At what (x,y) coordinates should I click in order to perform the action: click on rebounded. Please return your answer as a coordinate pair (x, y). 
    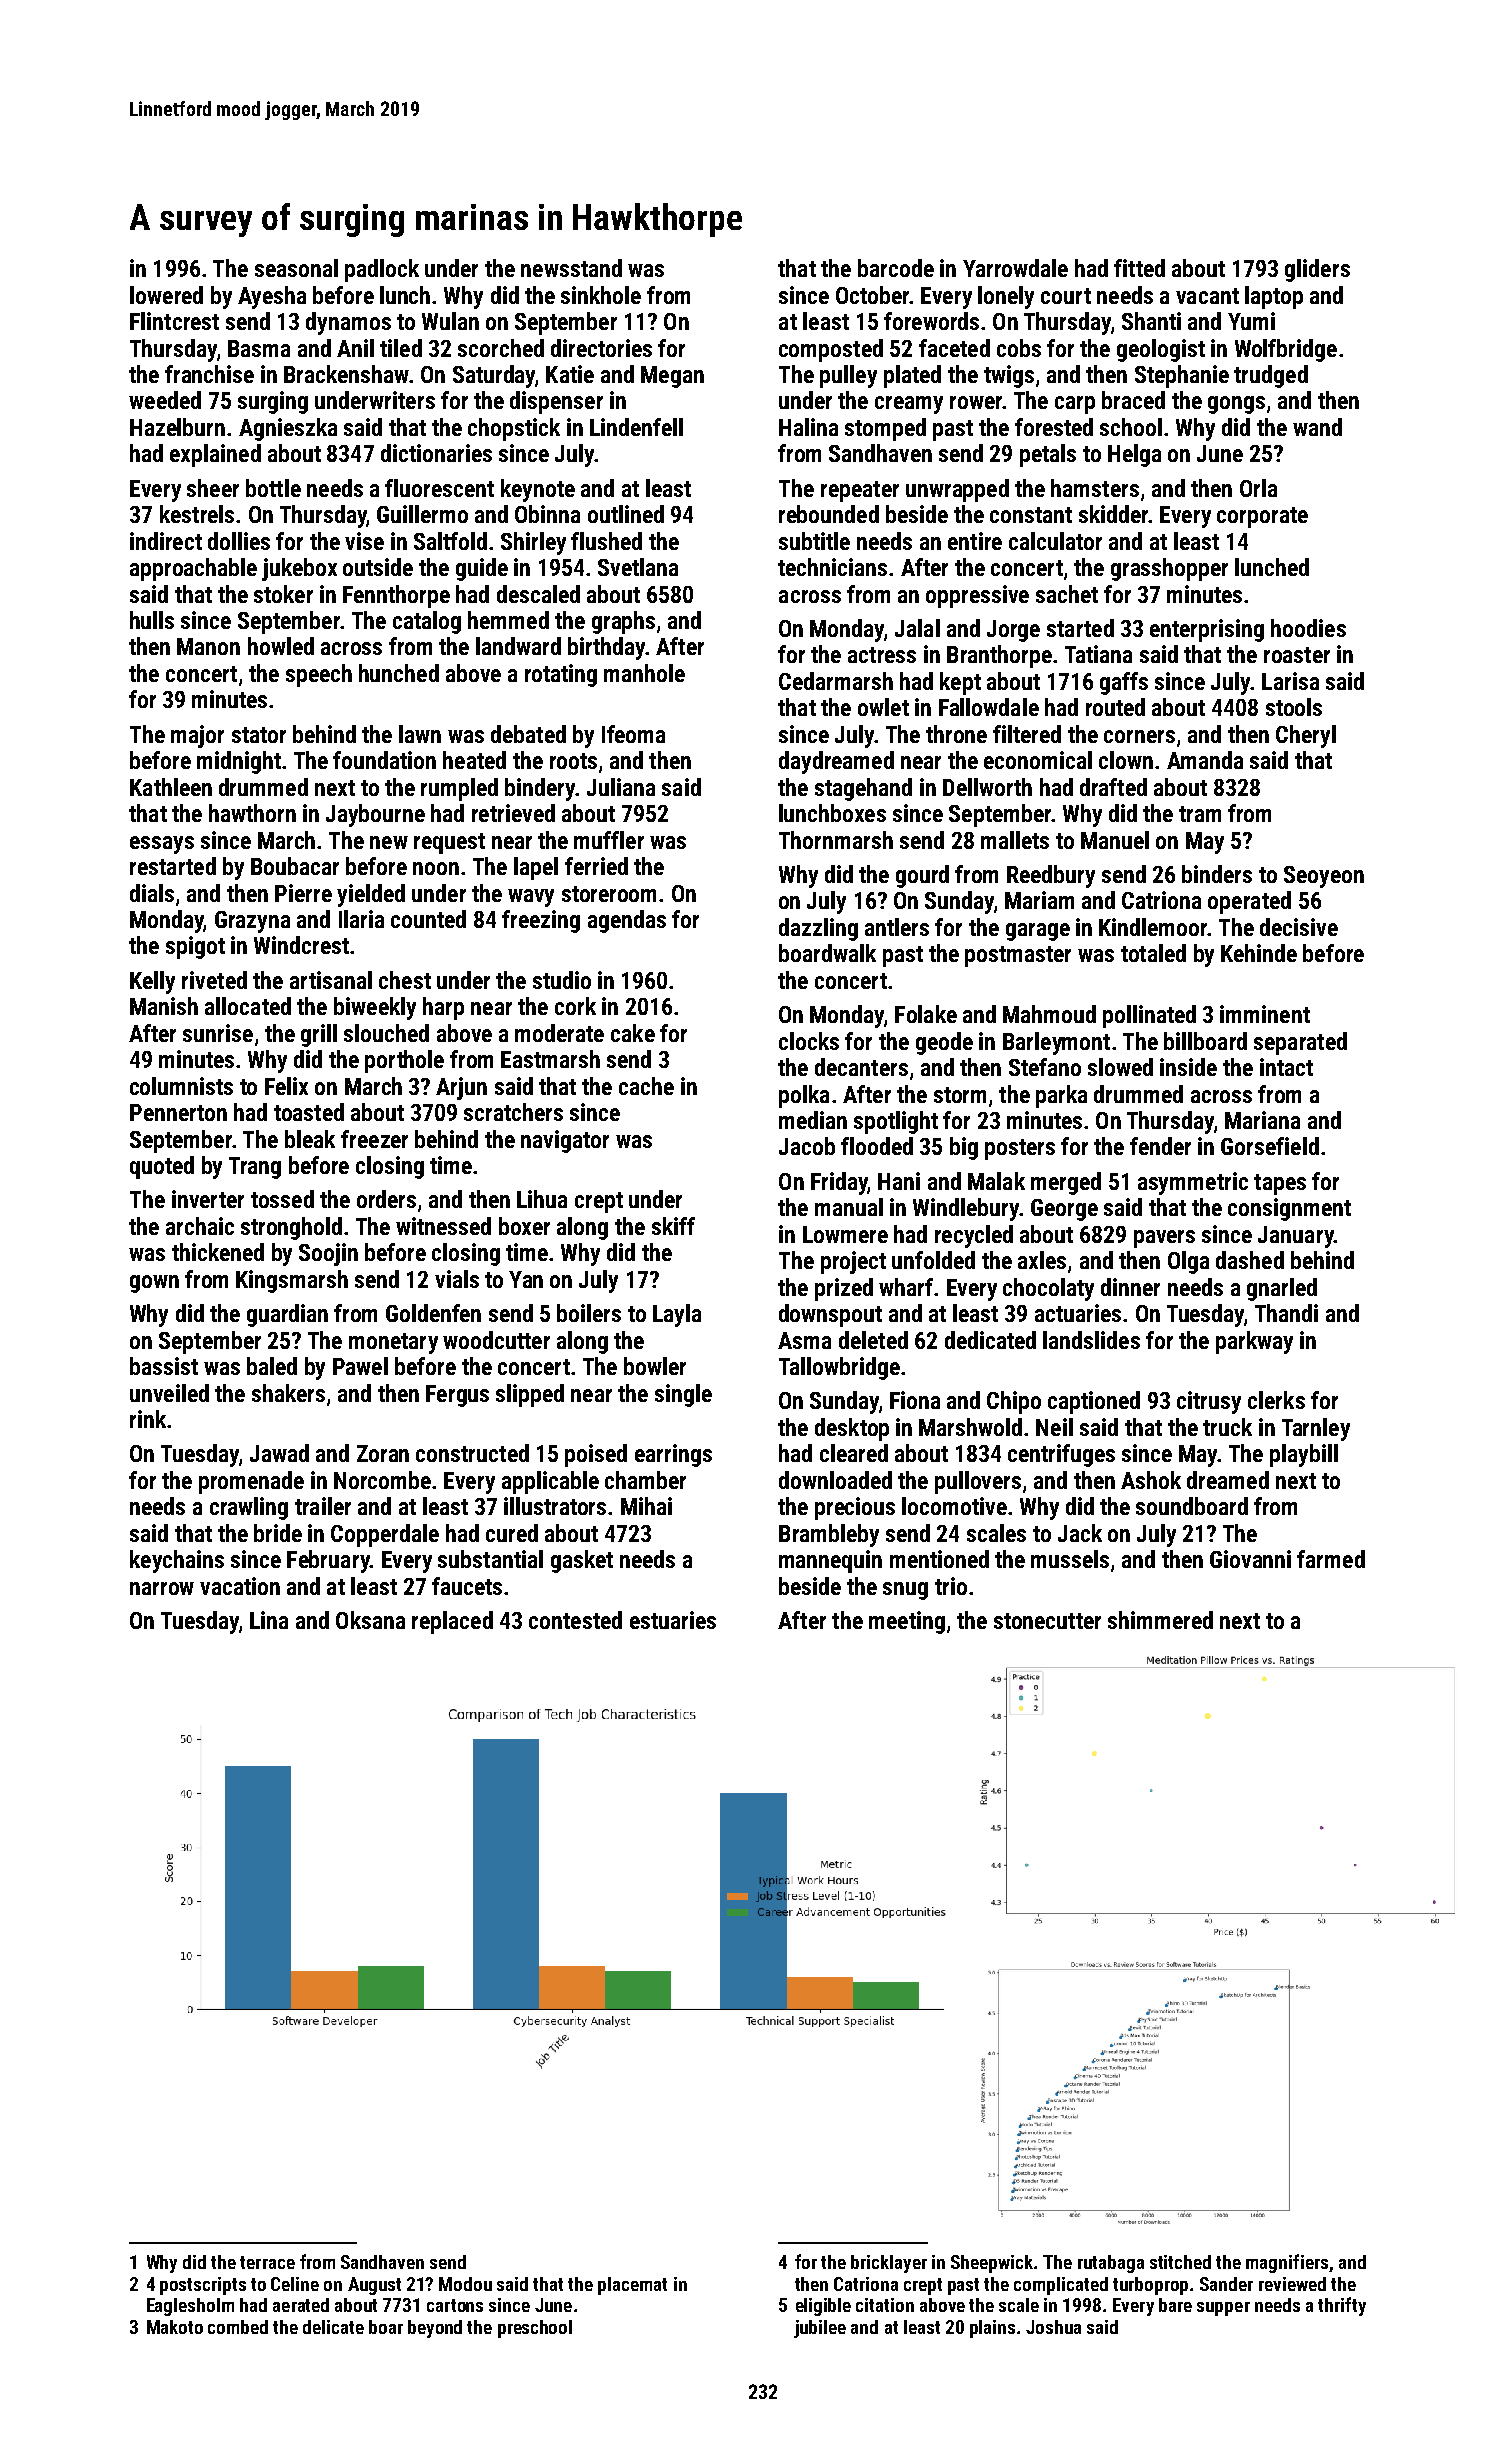
    Looking at the image, I should click on (829, 514).
